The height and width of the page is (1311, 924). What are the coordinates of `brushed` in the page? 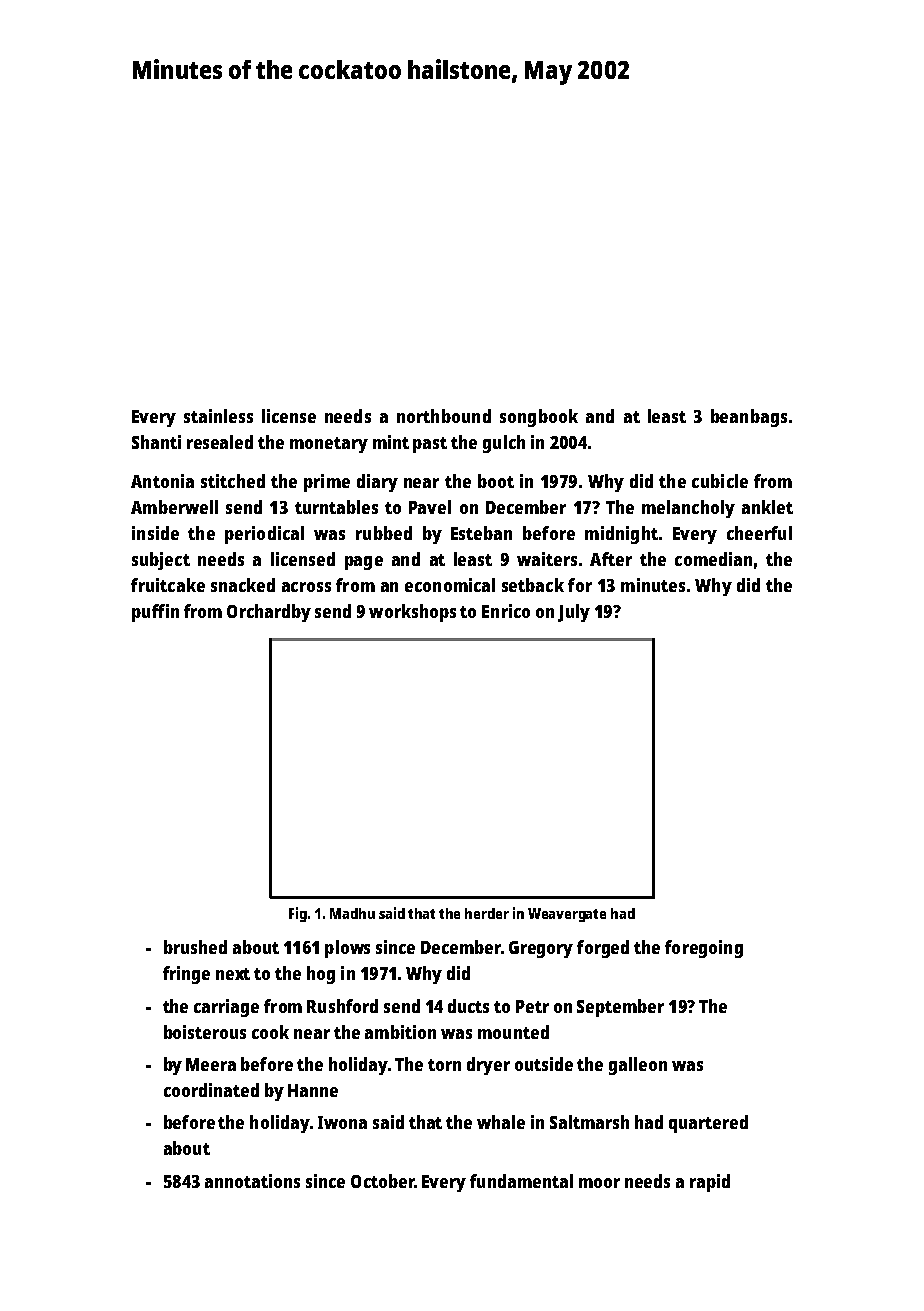 It's located at (195, 947).
